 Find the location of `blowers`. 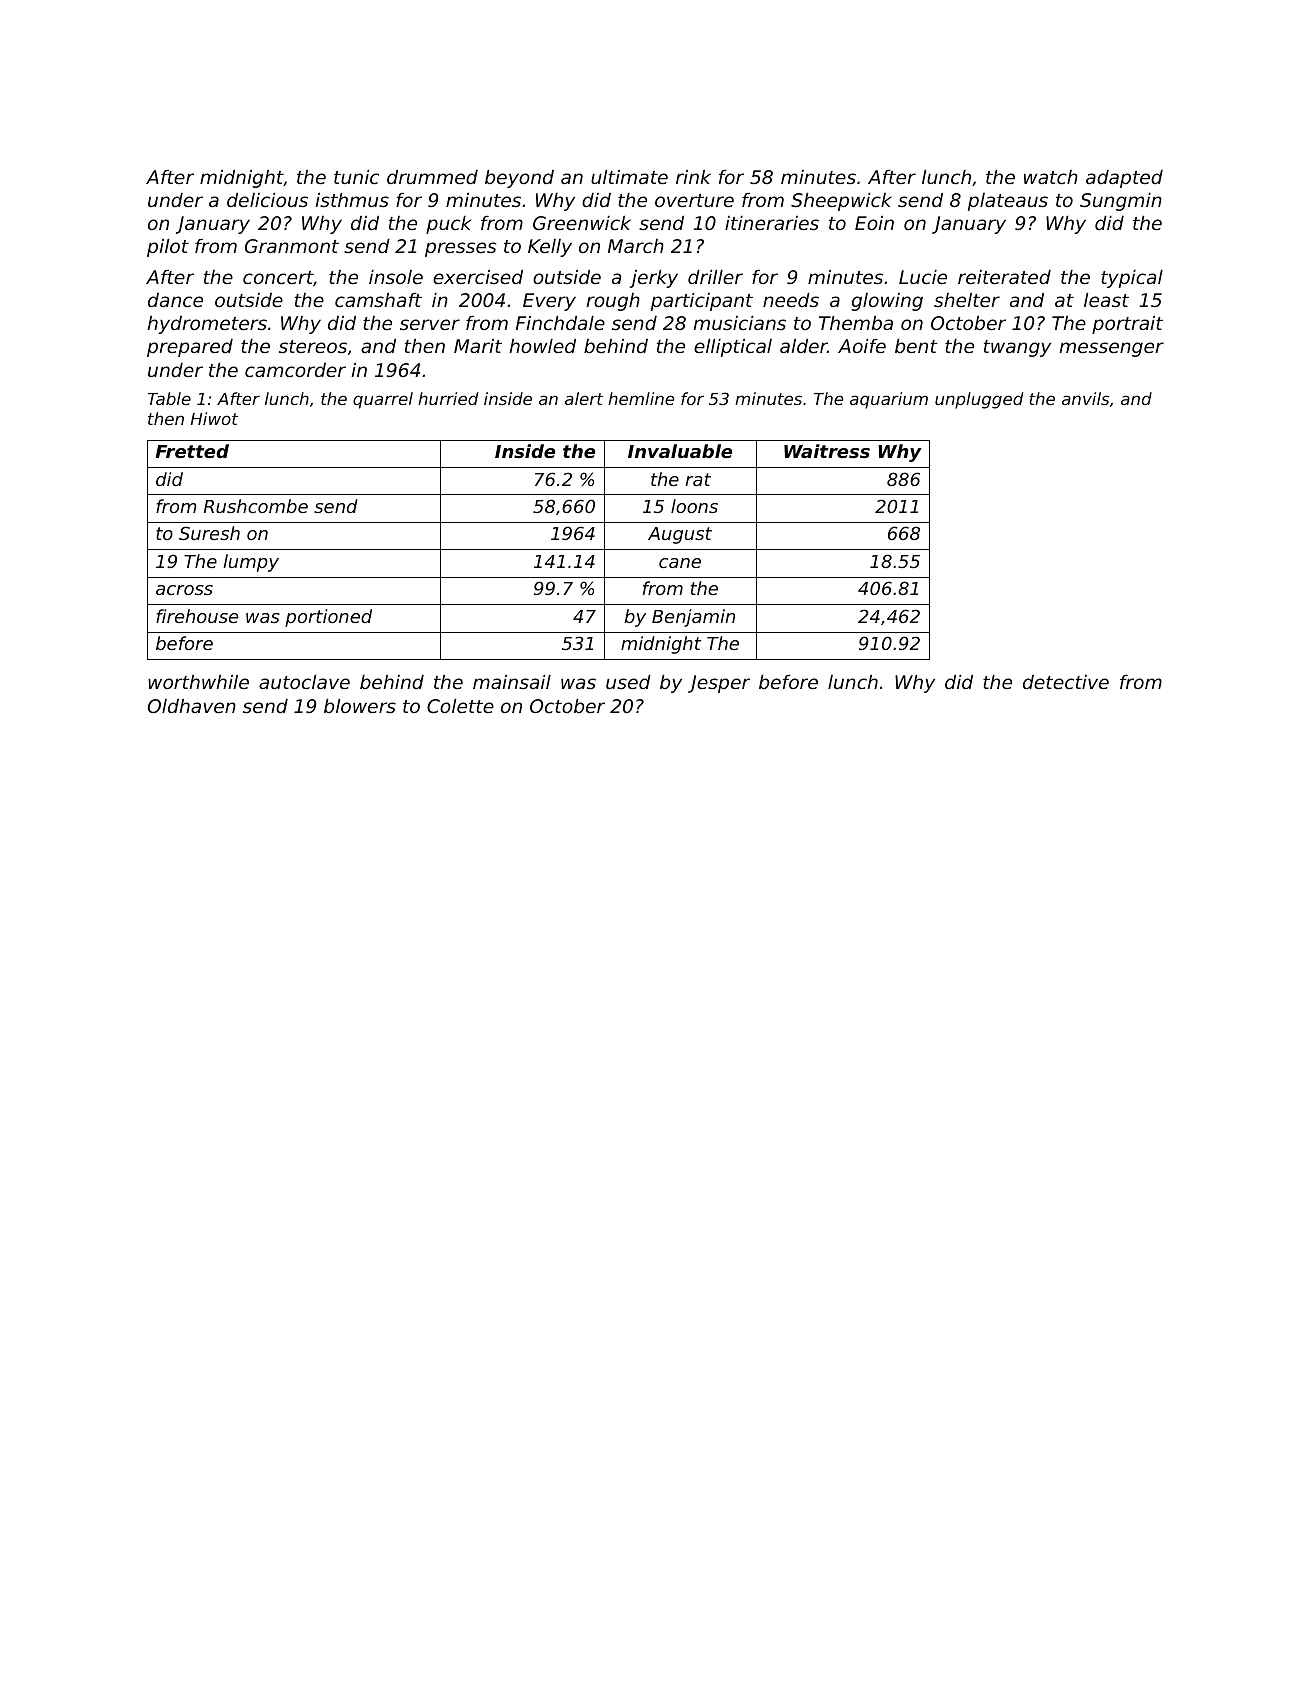

blowers is located at coordinates (360, 706).
